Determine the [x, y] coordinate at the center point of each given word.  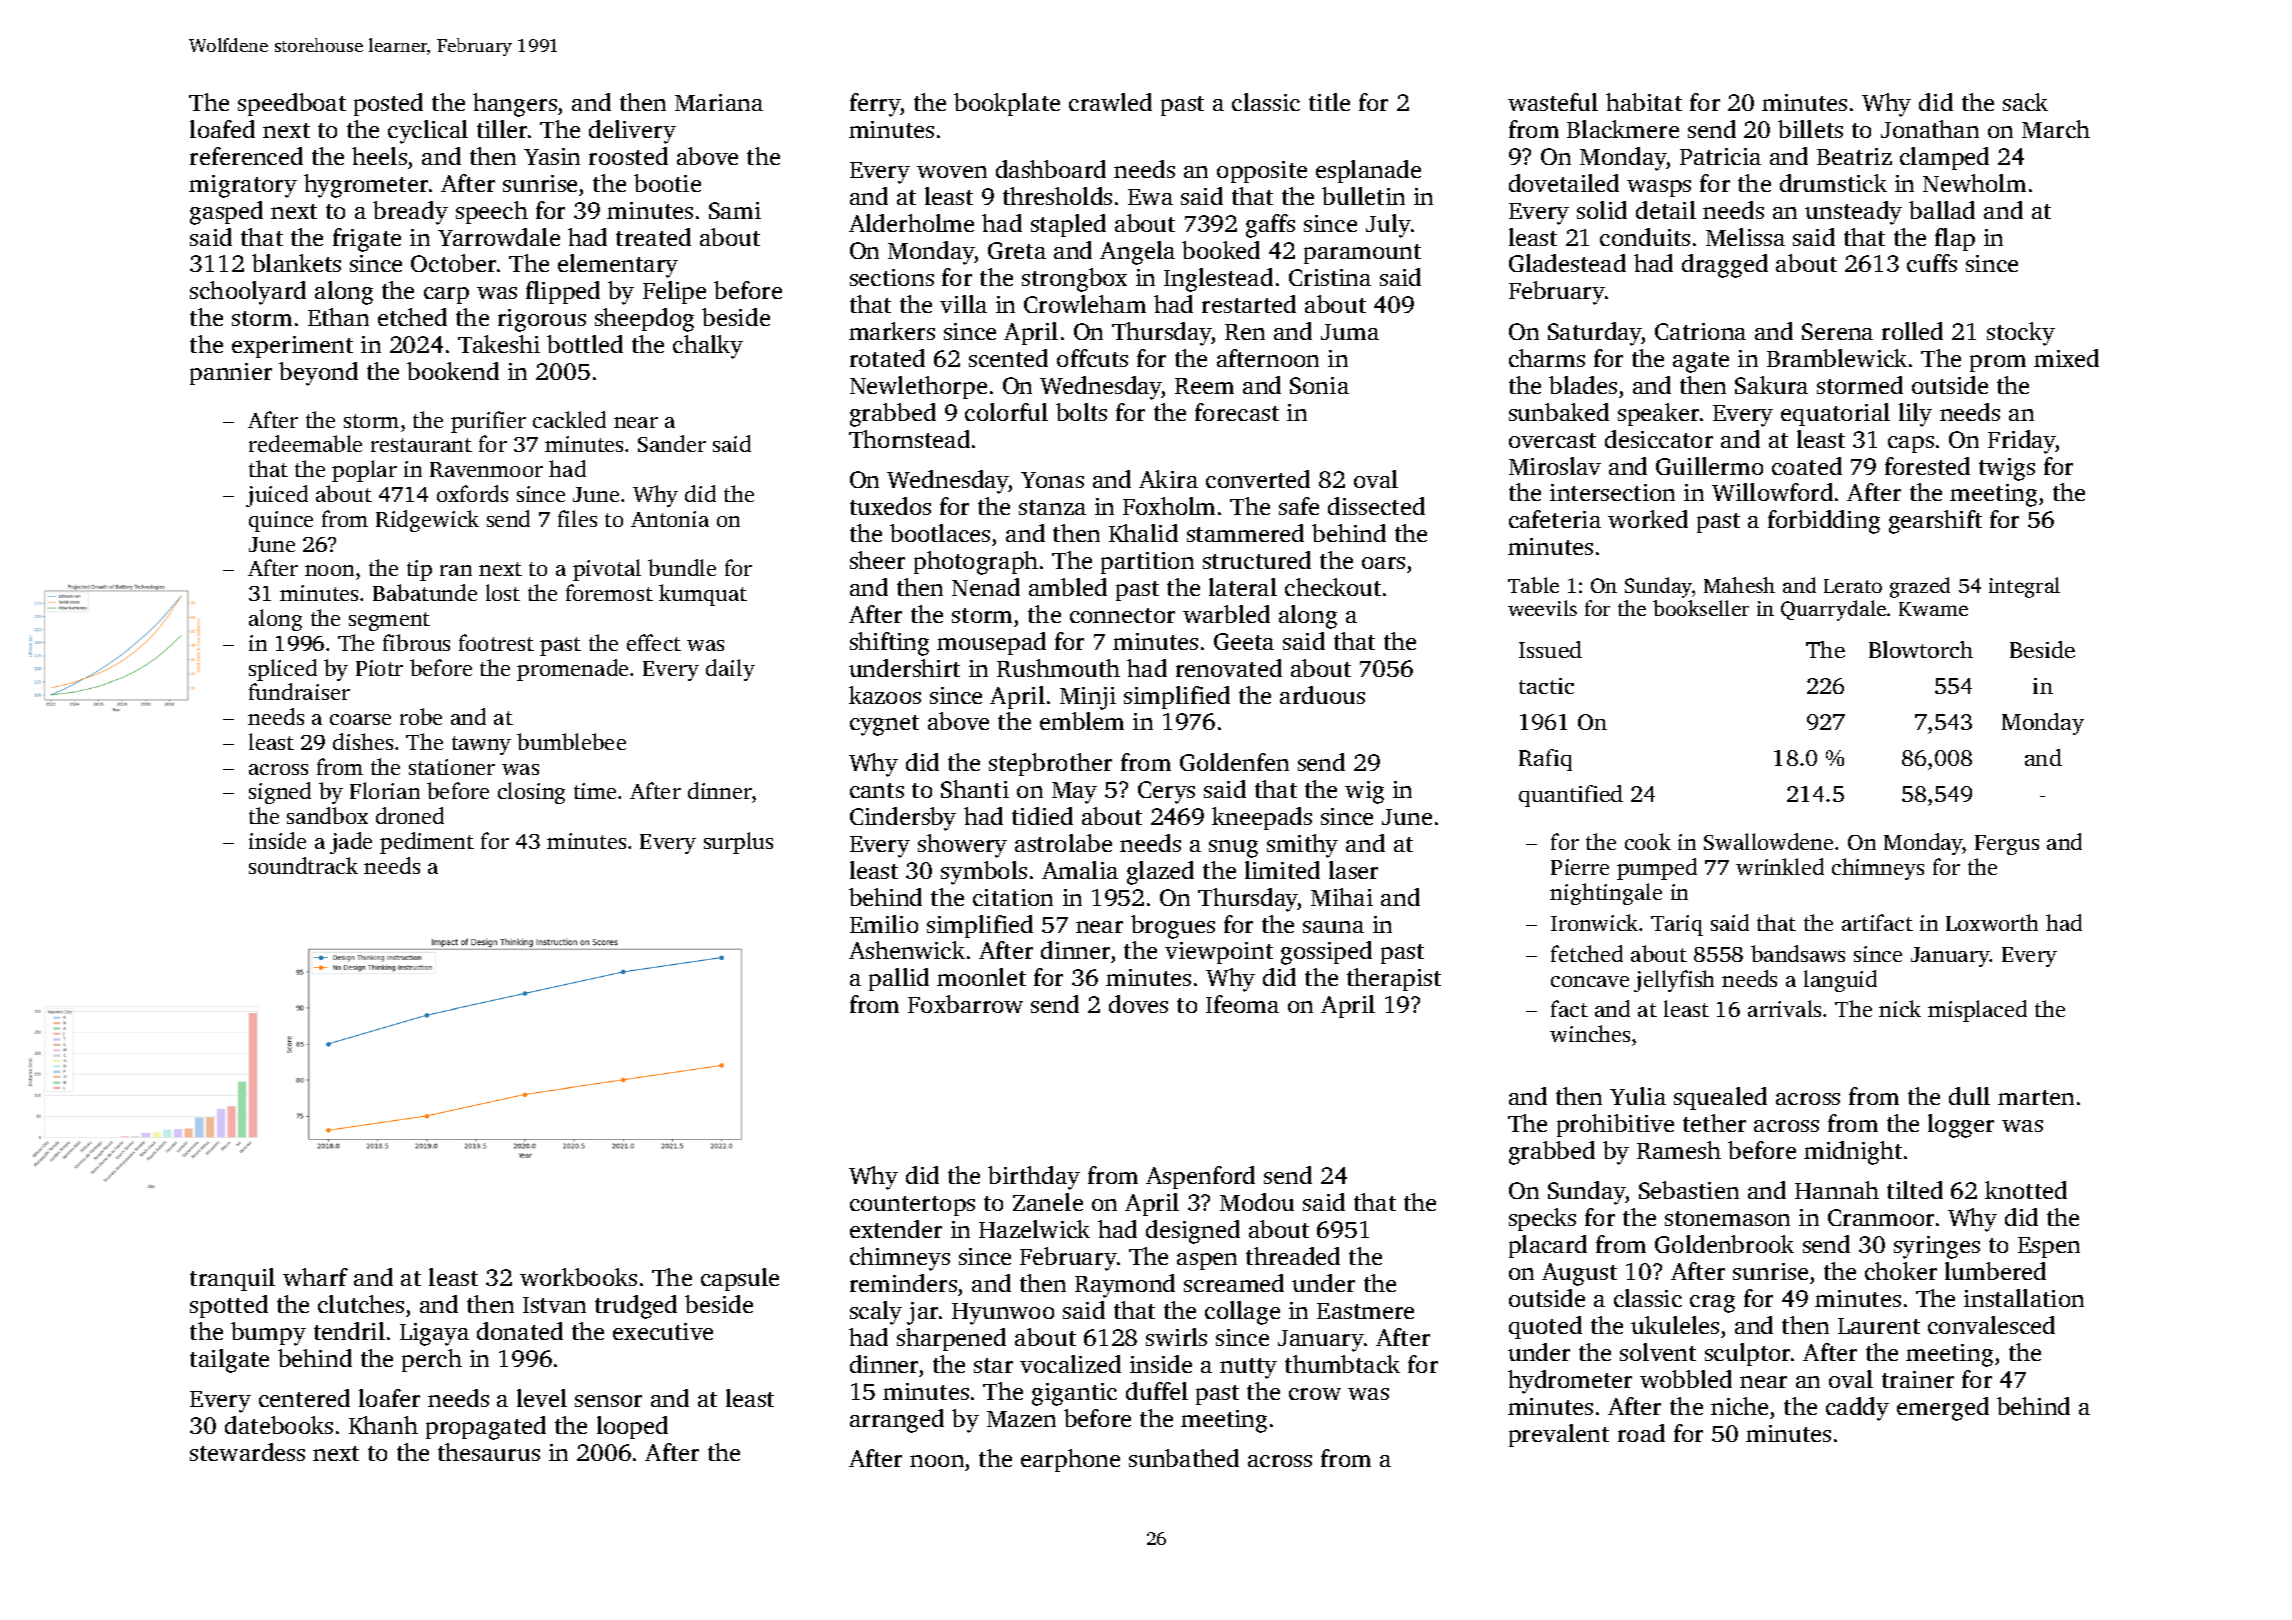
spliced [283, 670]
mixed [2066, 358]
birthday [1034, 1178]
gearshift [1935, 522]
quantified [1571, 796]
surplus [738, 843]
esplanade [1368, 171]
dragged [1725, 266]
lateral [1243, 587]
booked [1221, 250]
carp [446, 295]
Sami [735, 210]
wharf [315, 1277]
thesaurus [489, 1452]
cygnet [884, 725]
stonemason [1727, 1218]
